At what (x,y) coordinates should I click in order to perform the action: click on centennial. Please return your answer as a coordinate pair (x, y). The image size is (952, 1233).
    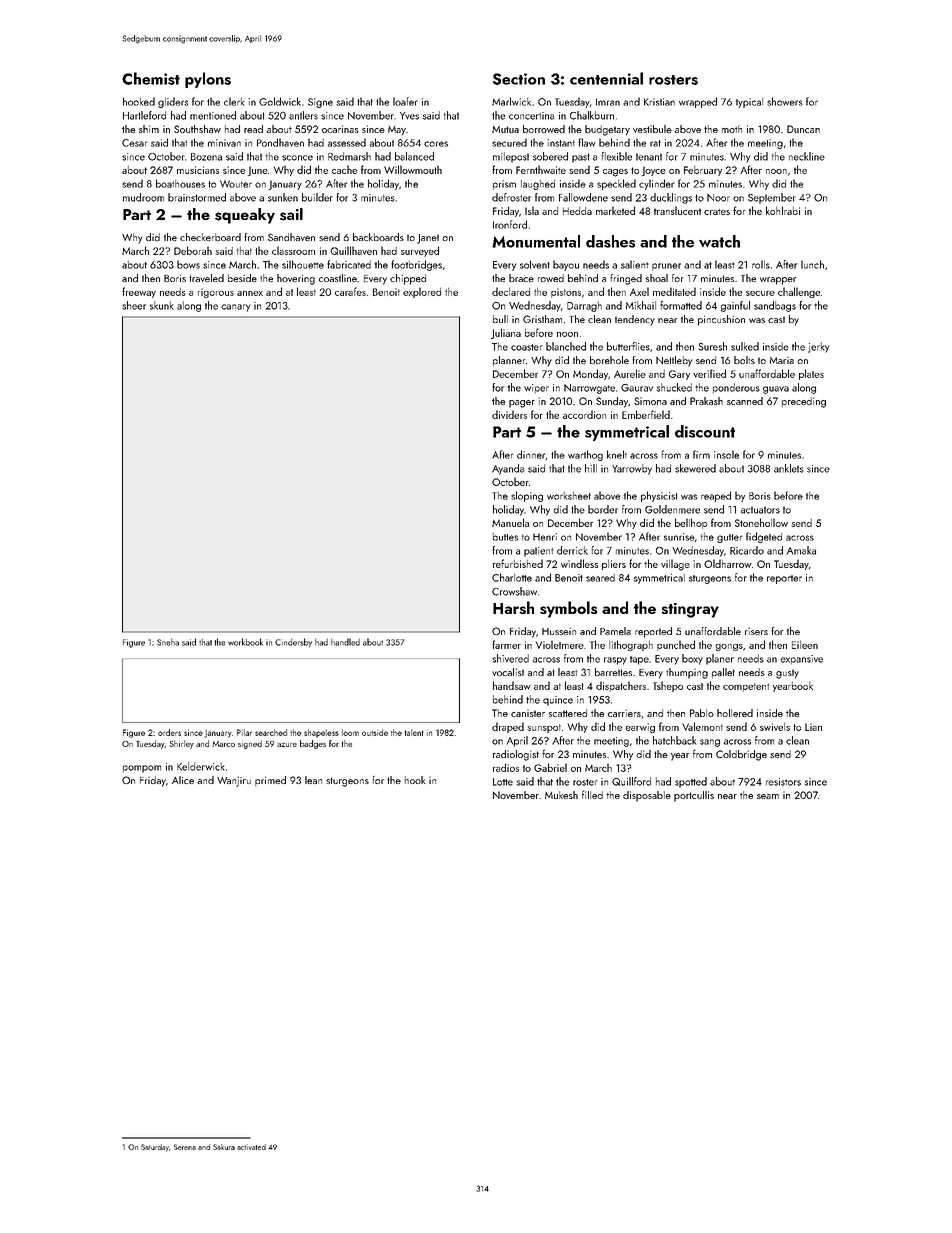
    Looking at the image, I should click on (606, 78).
